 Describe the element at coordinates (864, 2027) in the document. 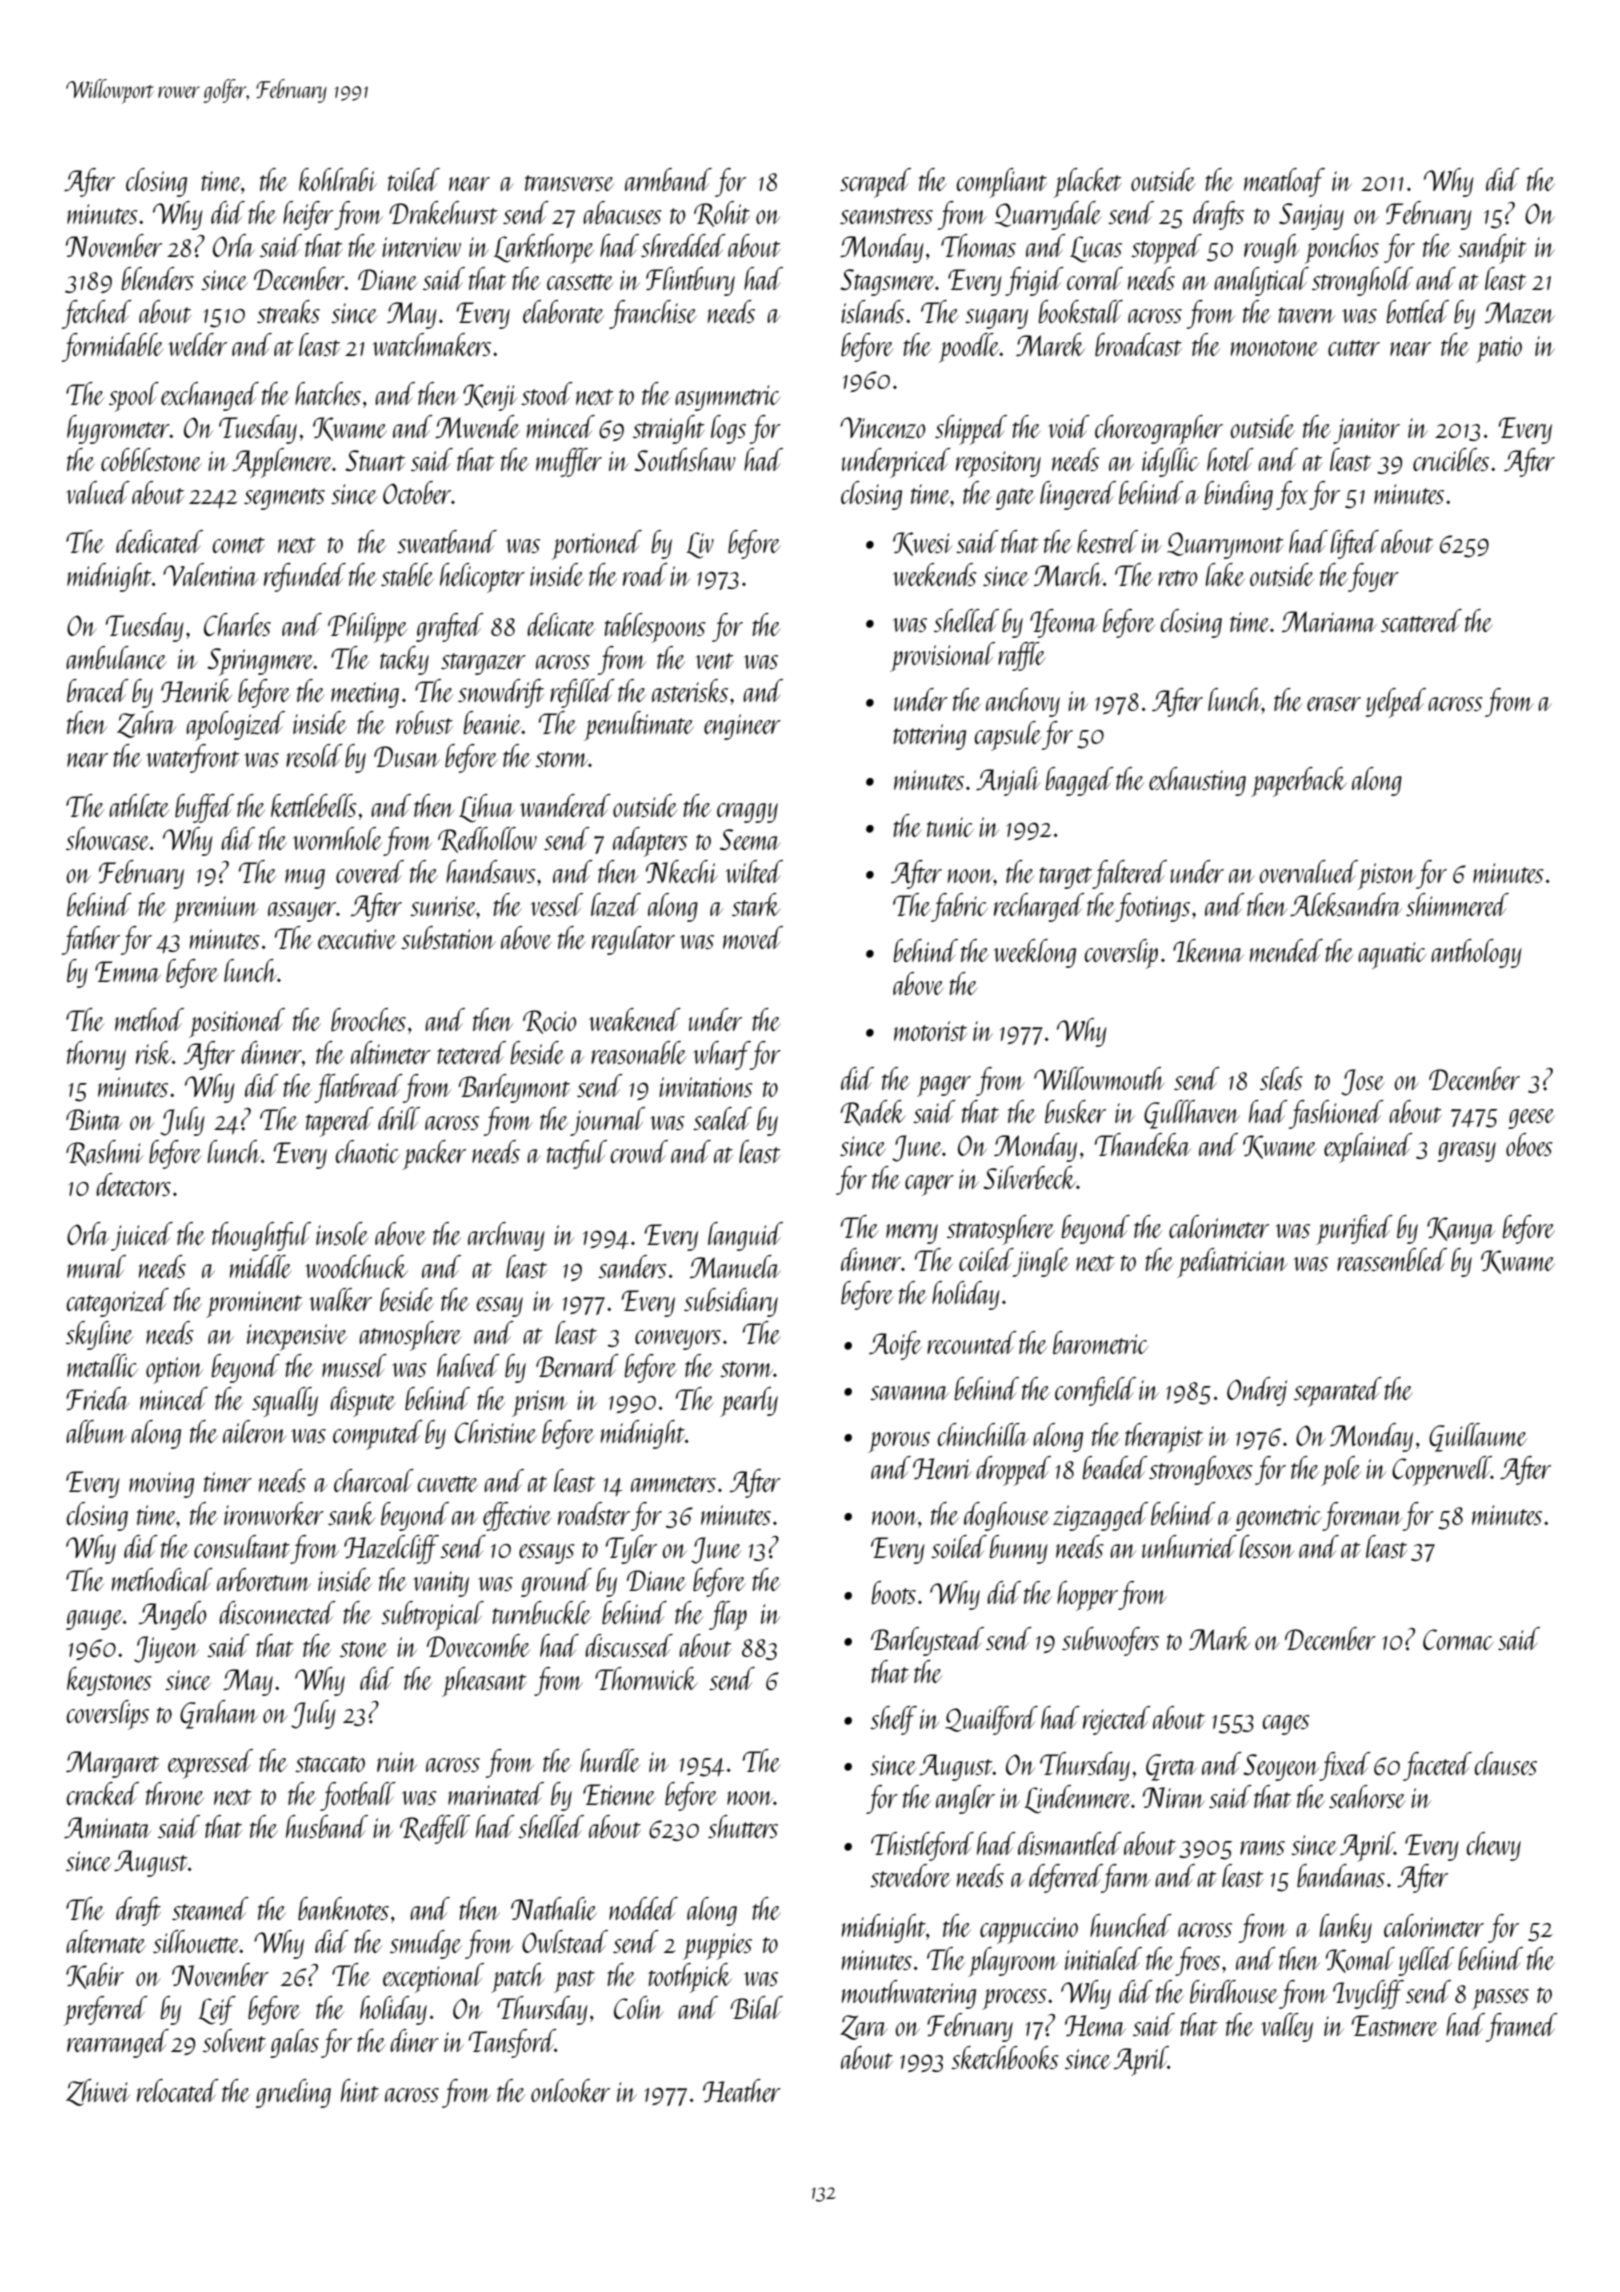

I see `Zara` at that location.
